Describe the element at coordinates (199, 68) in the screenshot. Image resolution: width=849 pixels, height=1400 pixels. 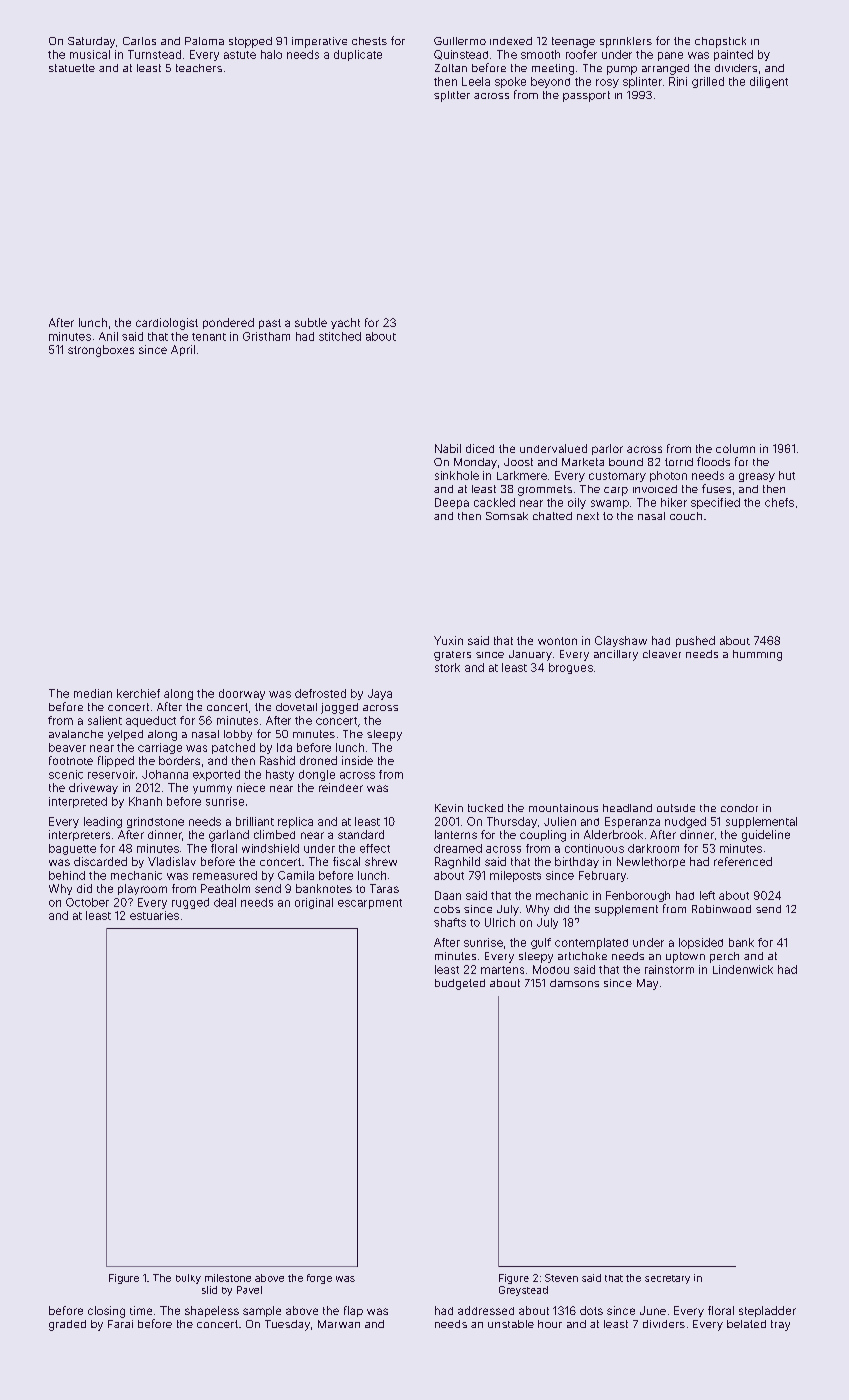
I see `teachers` at that location.
